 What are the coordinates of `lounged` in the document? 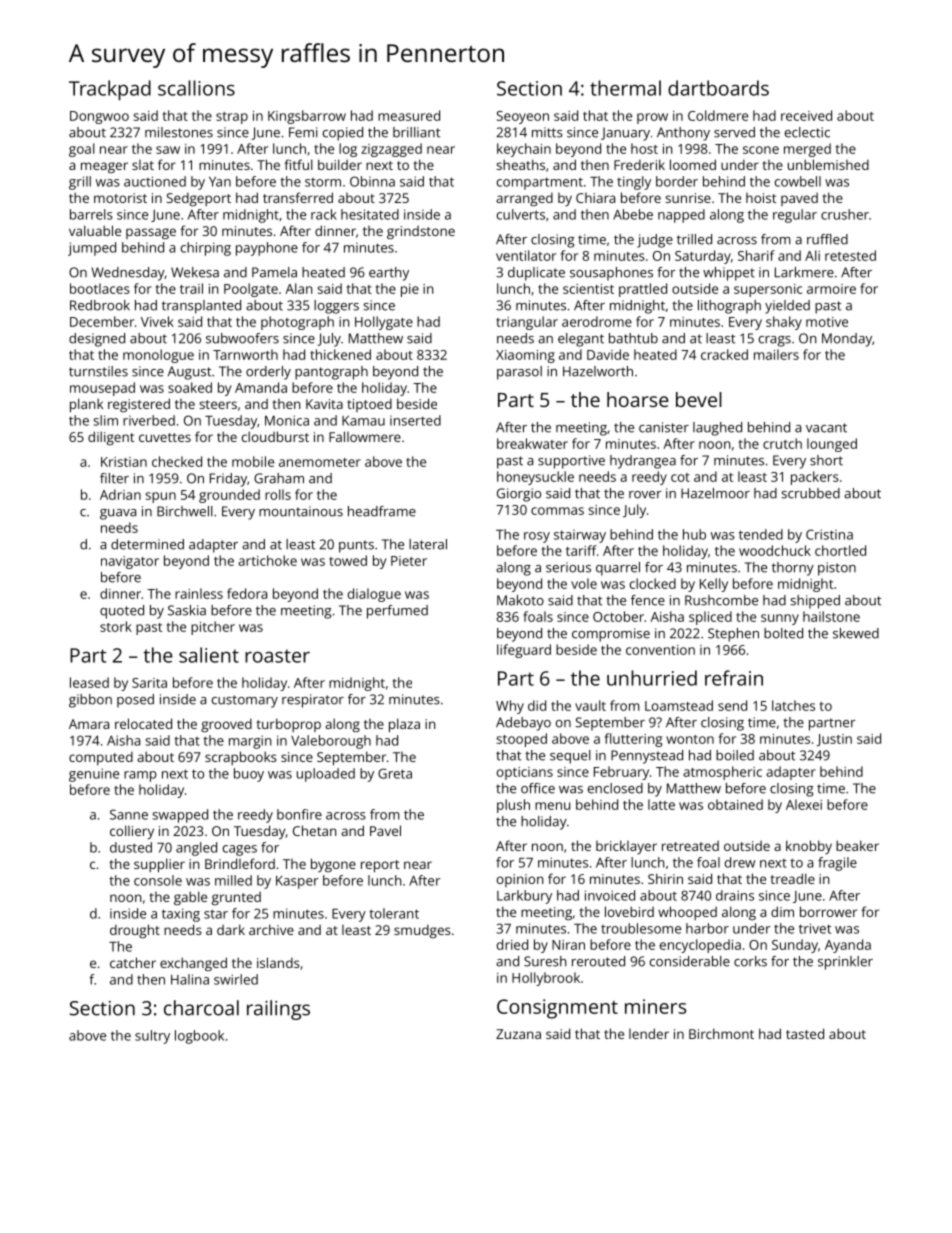 It's located at (832, 445).
